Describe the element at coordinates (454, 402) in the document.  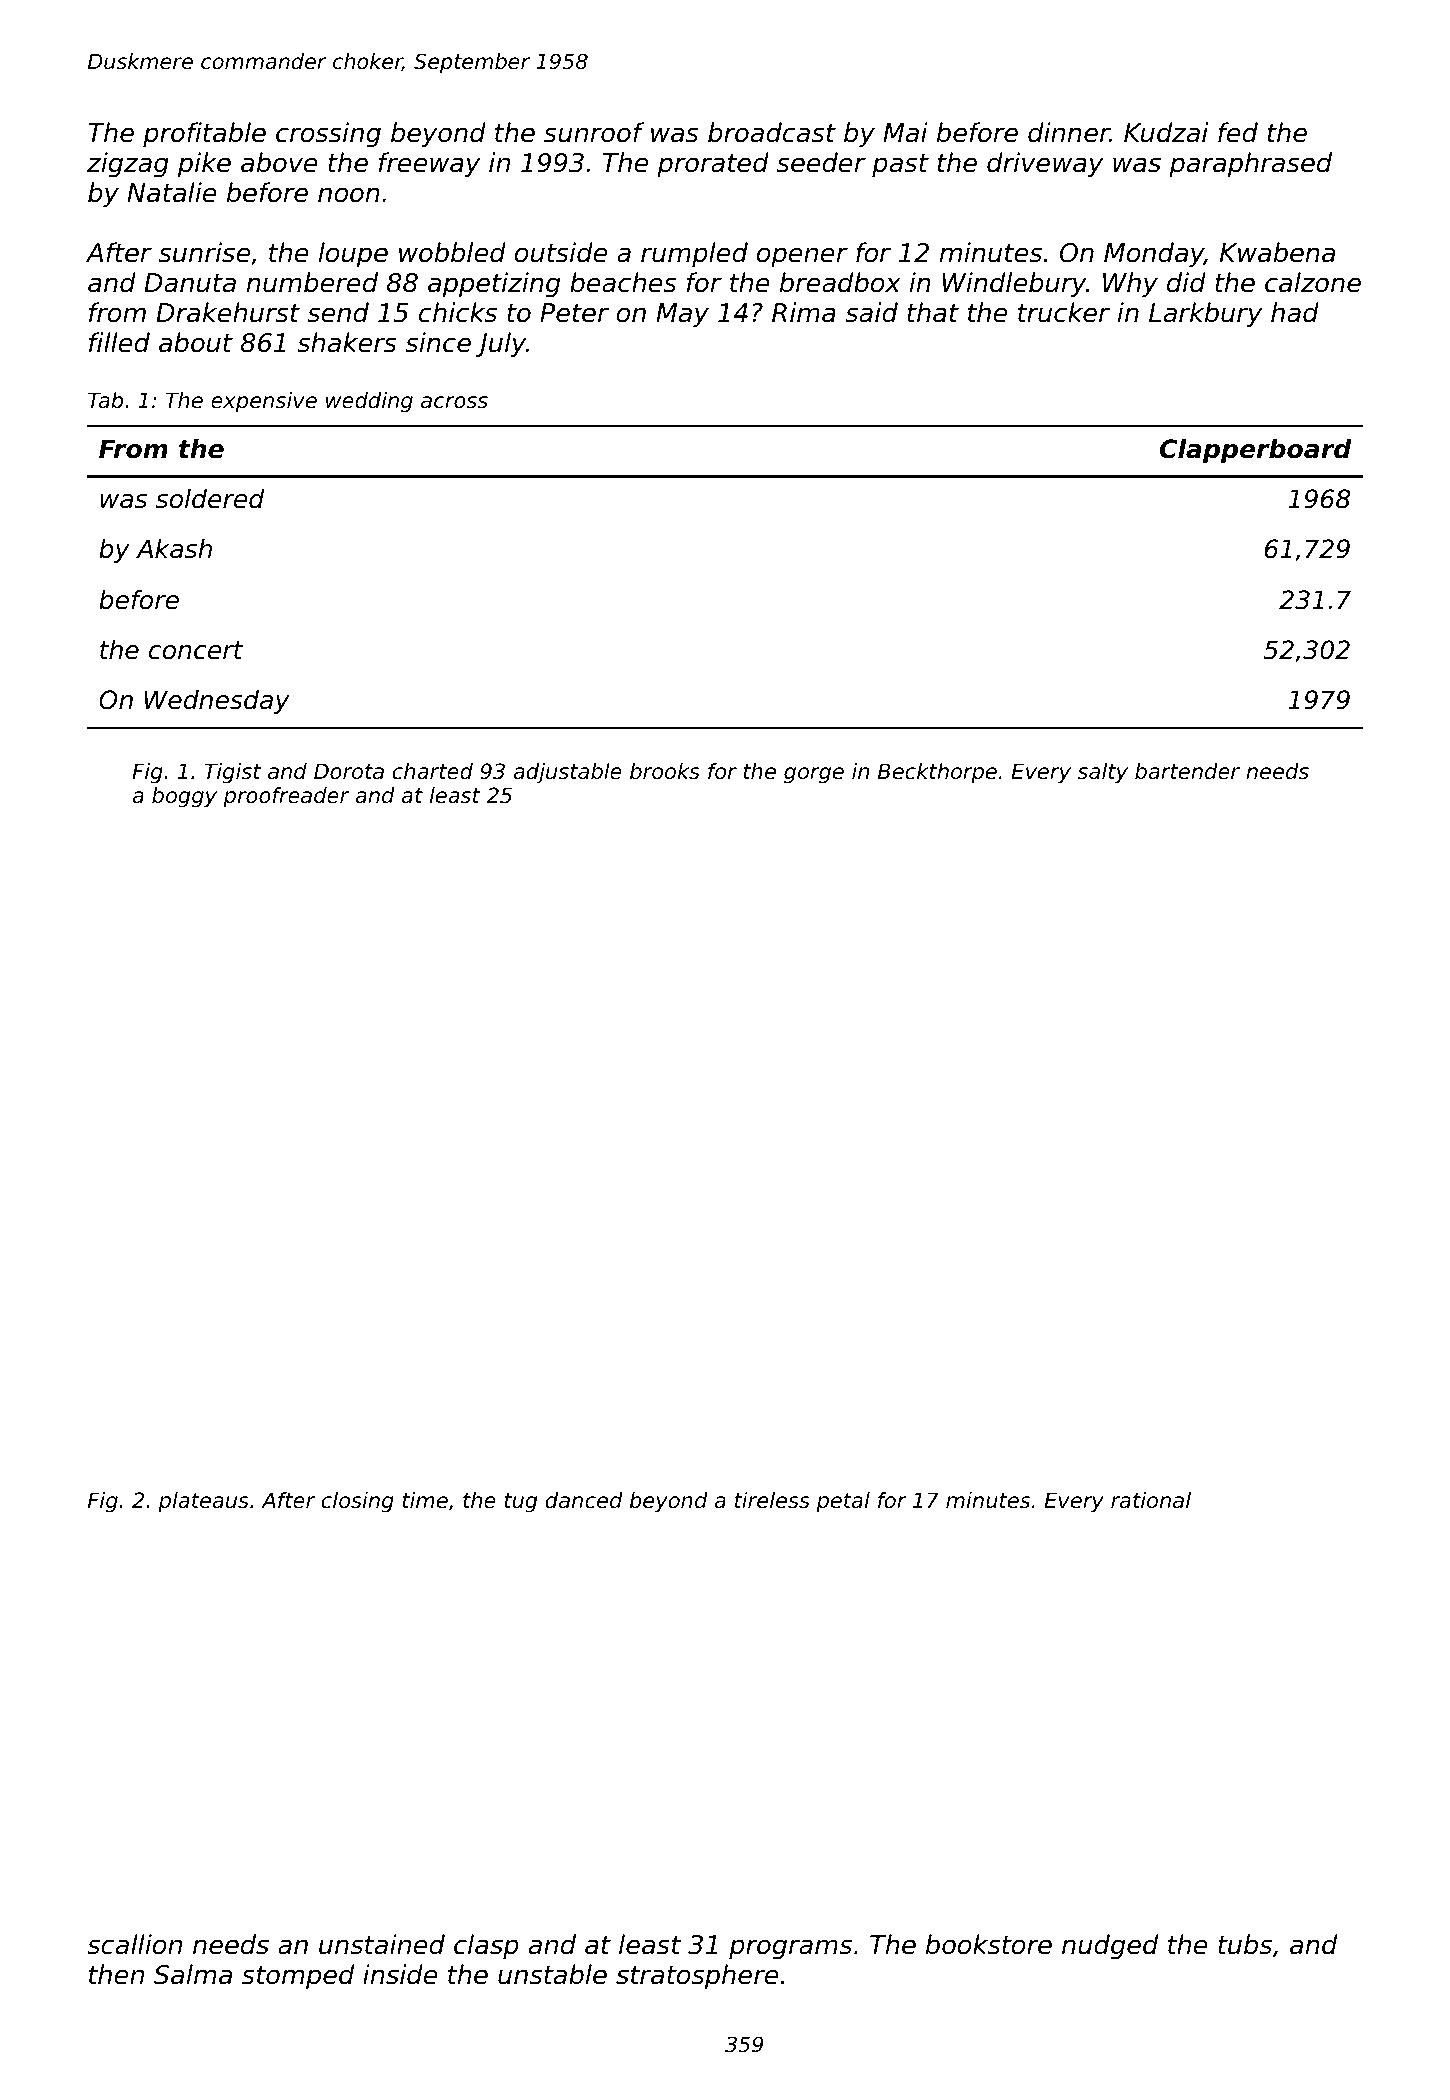
I see `across` at that location.
